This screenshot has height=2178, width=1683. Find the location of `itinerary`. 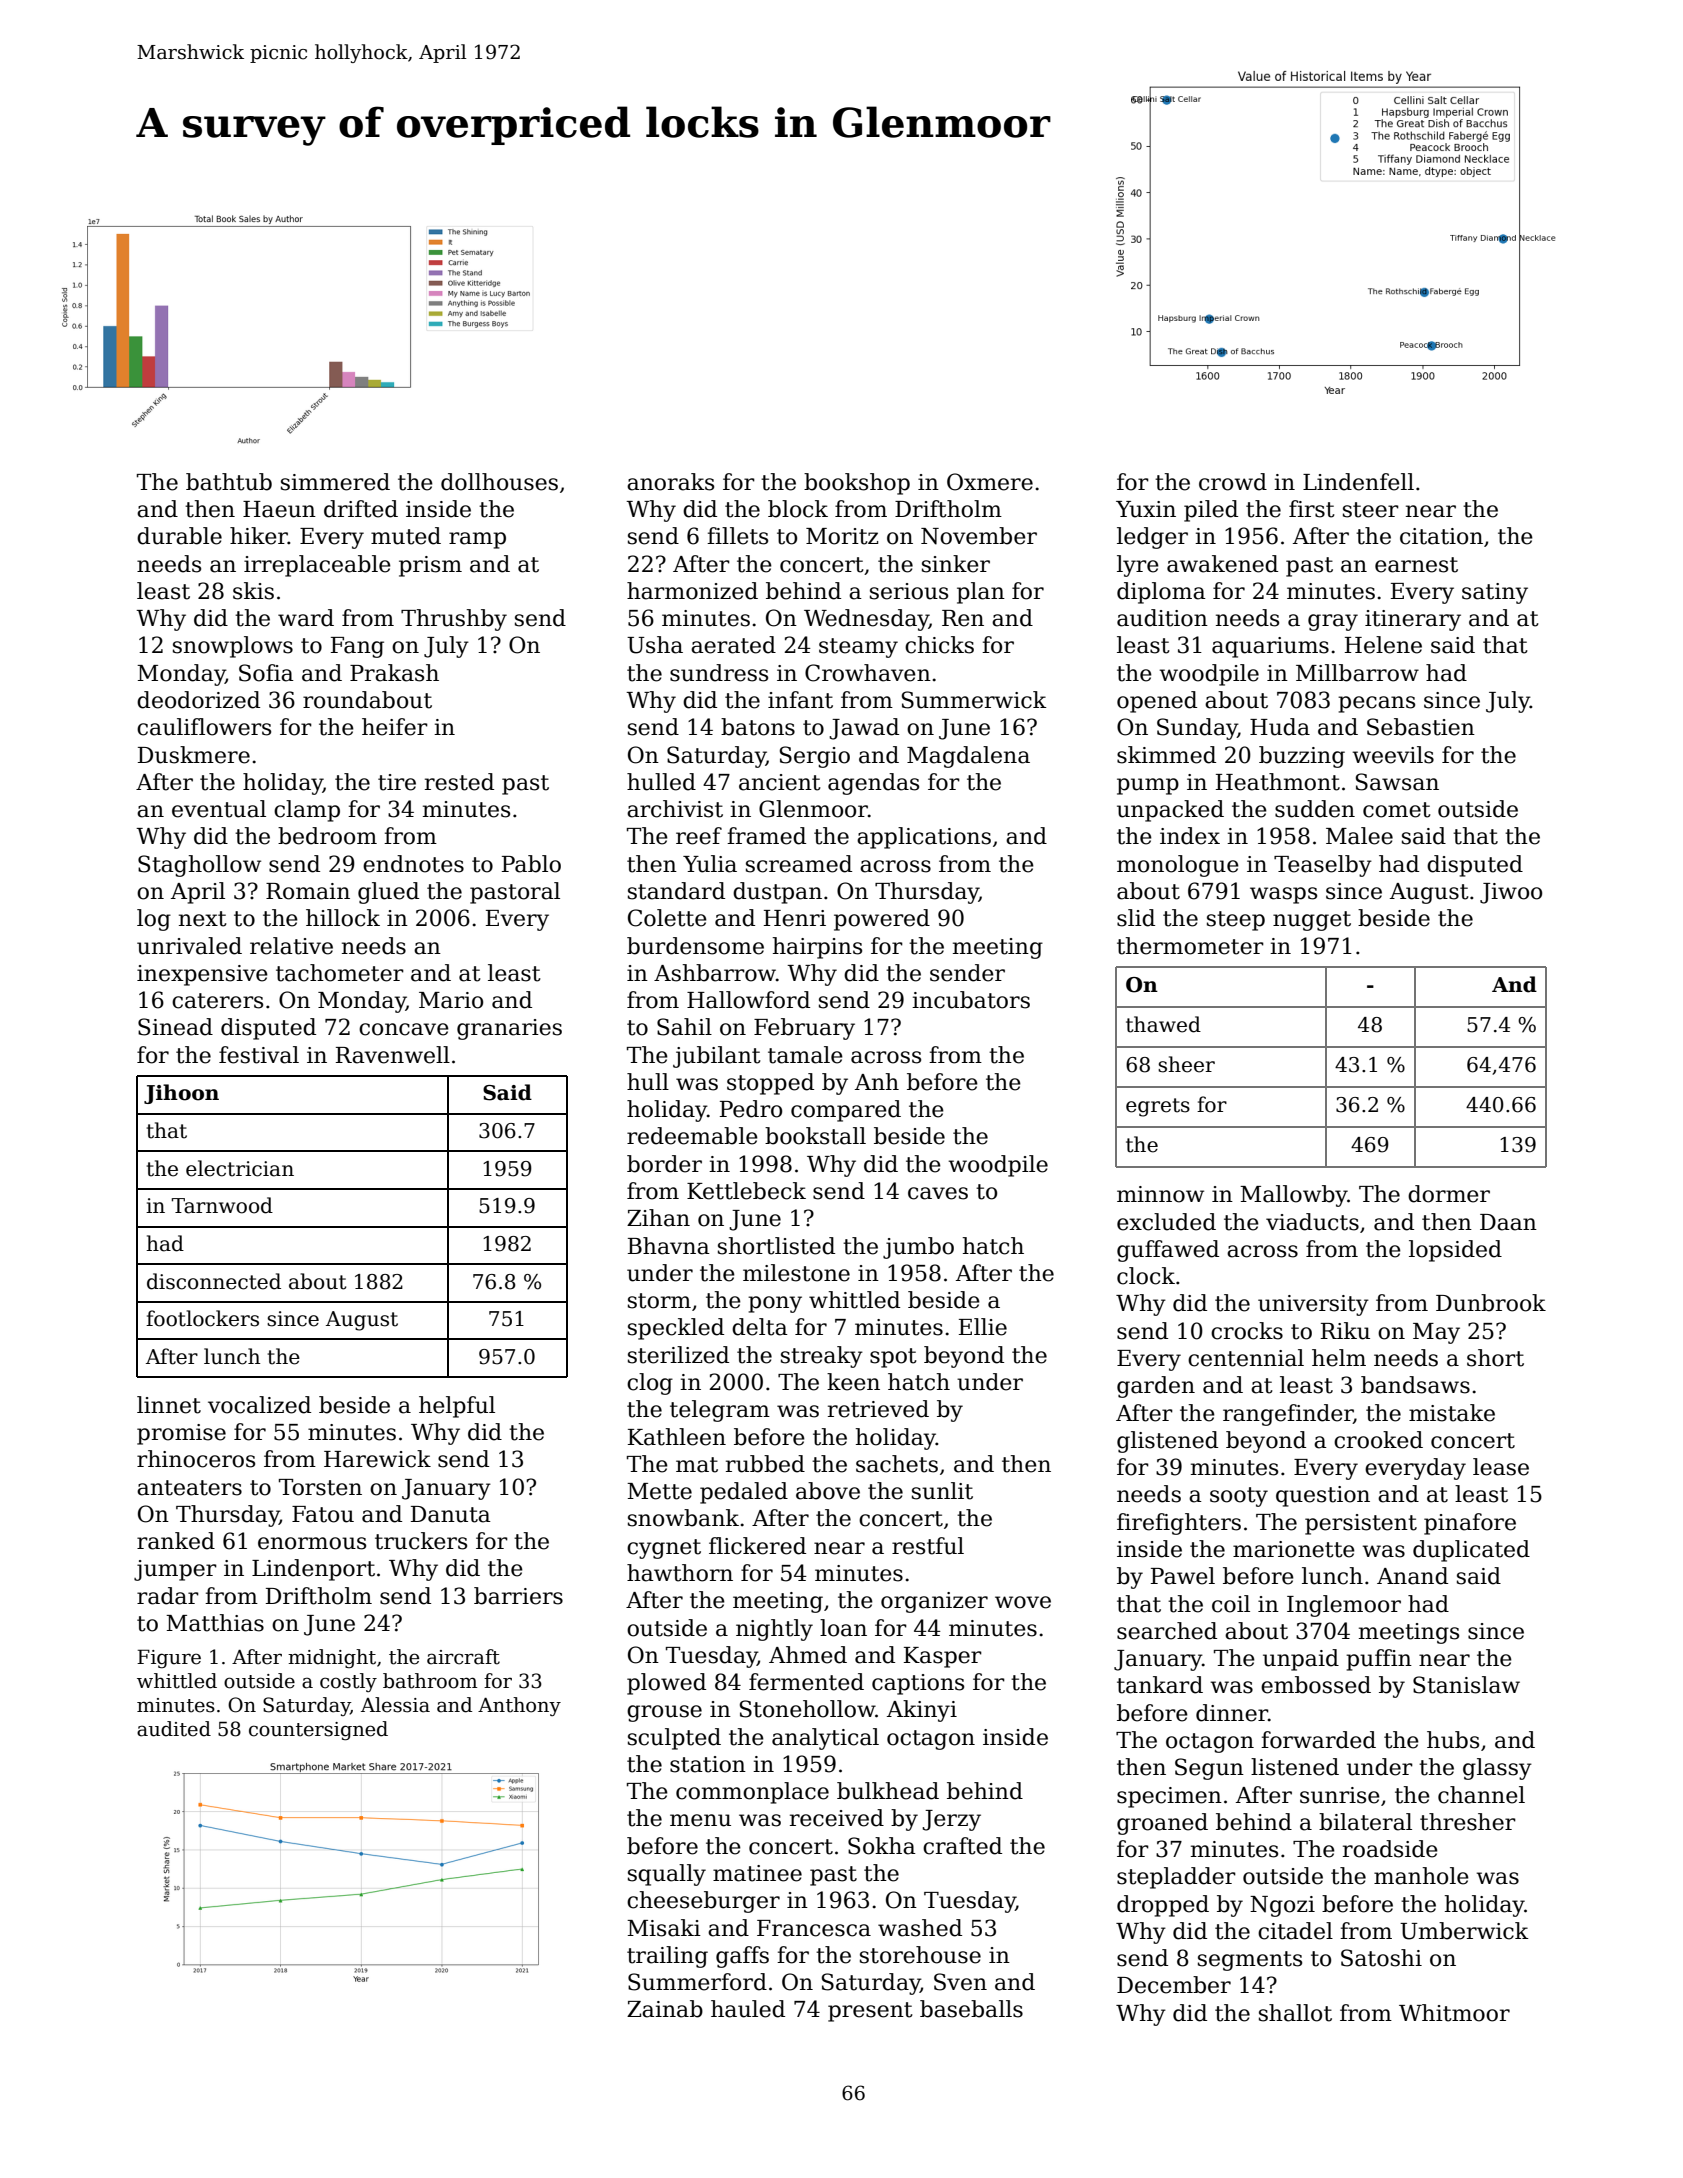

itinerary is located at coordinates (1413, 620).
